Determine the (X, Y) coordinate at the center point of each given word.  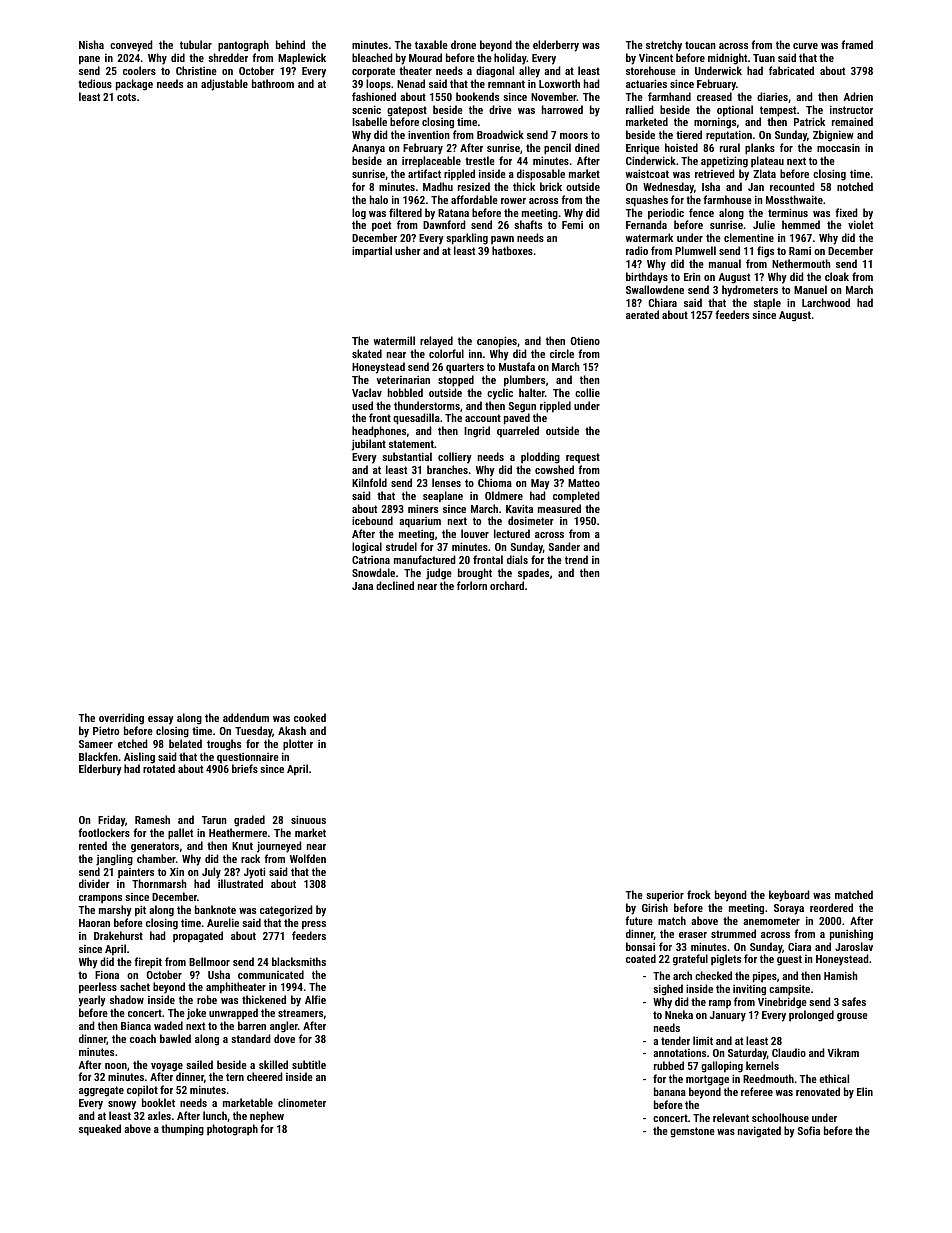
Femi (572, 225)
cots (126, 97)
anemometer (771, 921)
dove (284, 1038)
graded (249, 821)
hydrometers (750, 291)
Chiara (663, 302)
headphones (379, 432)
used (362, 405)
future (639, 920)
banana (670, 1091)
